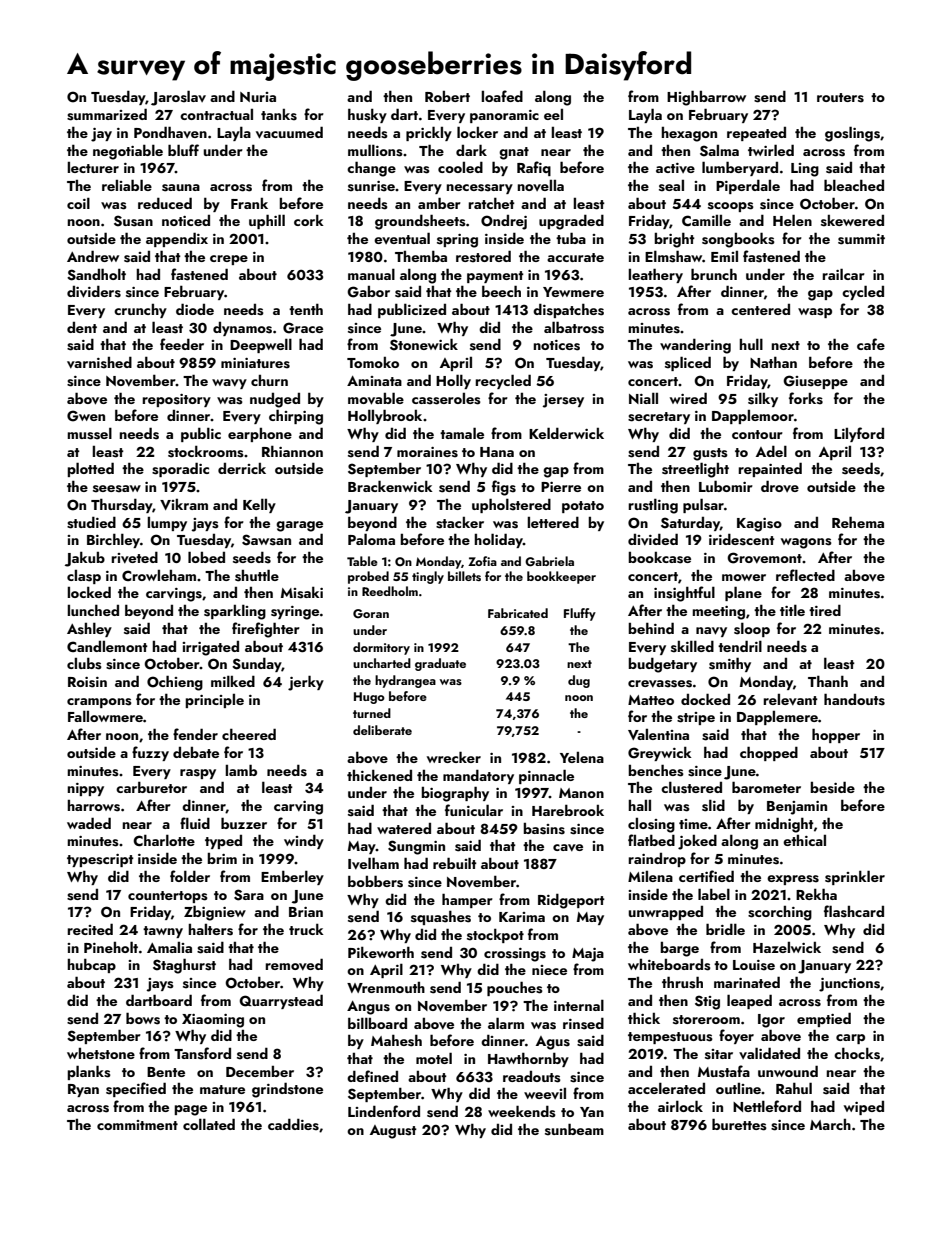 The width and height of the page is (952, 1233). I want to click on hopper, so click(836, 735).
